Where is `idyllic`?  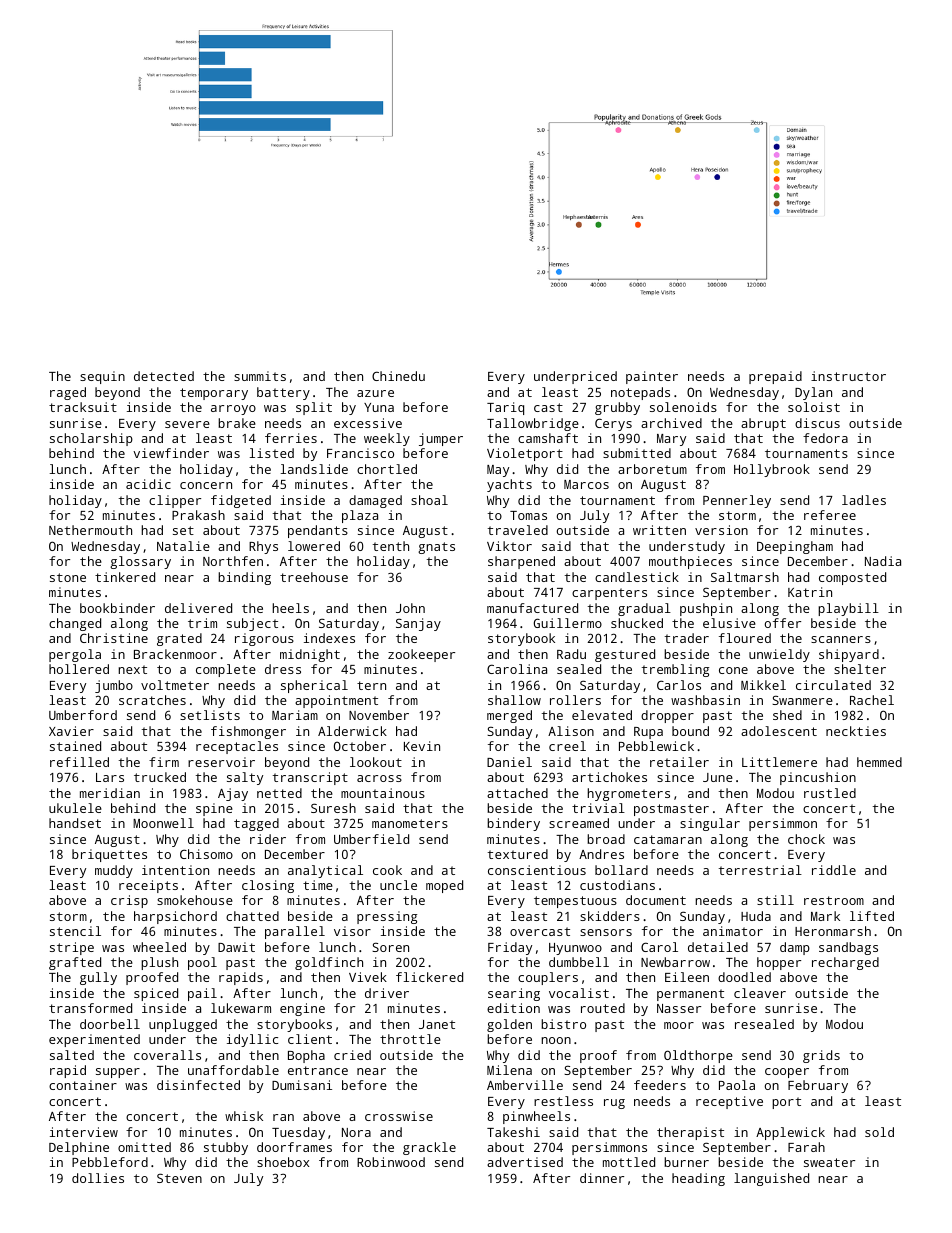
idyllic is located at coordinates (252, 1040).
